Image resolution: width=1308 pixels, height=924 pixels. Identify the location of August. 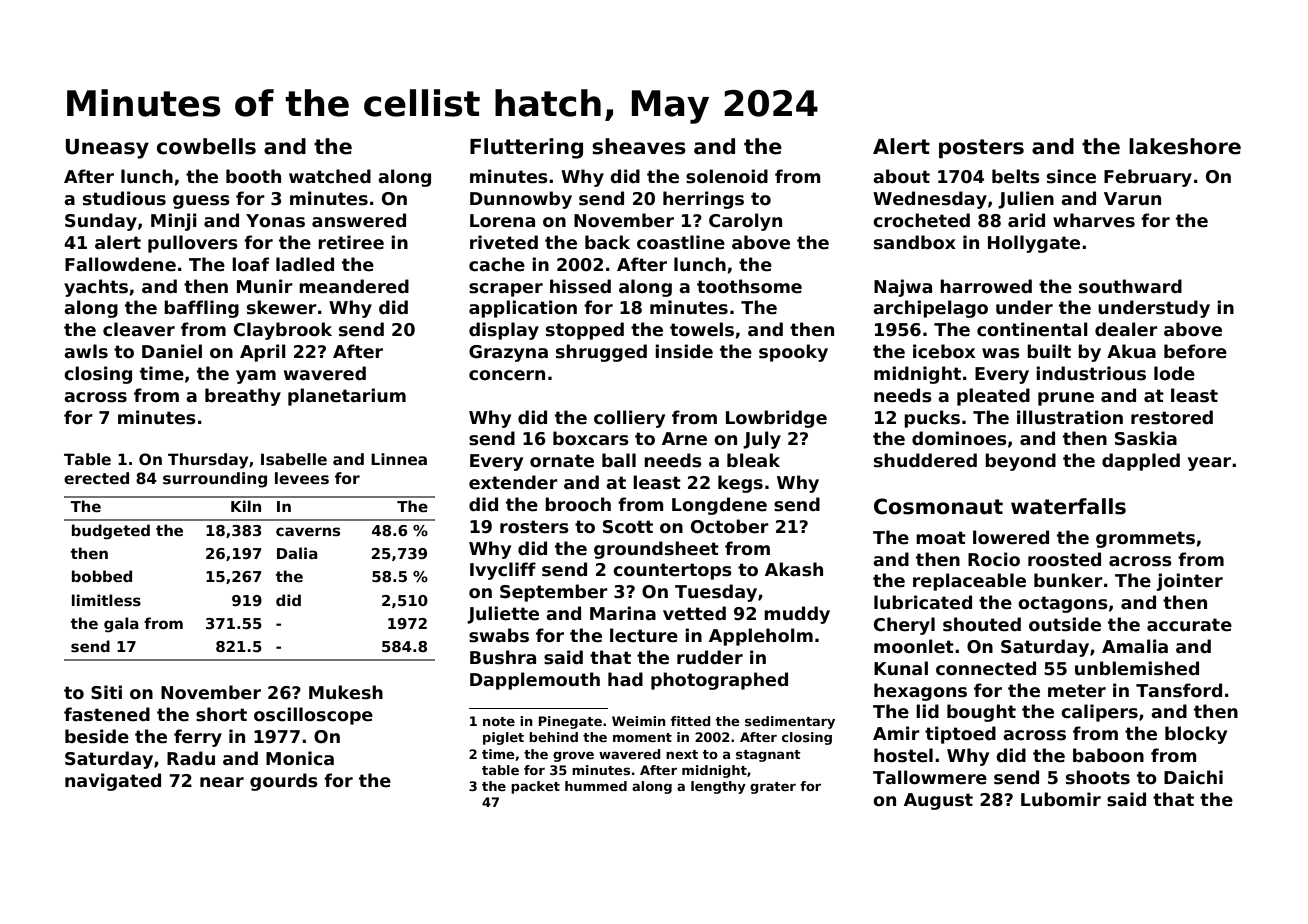
(938, 801).
